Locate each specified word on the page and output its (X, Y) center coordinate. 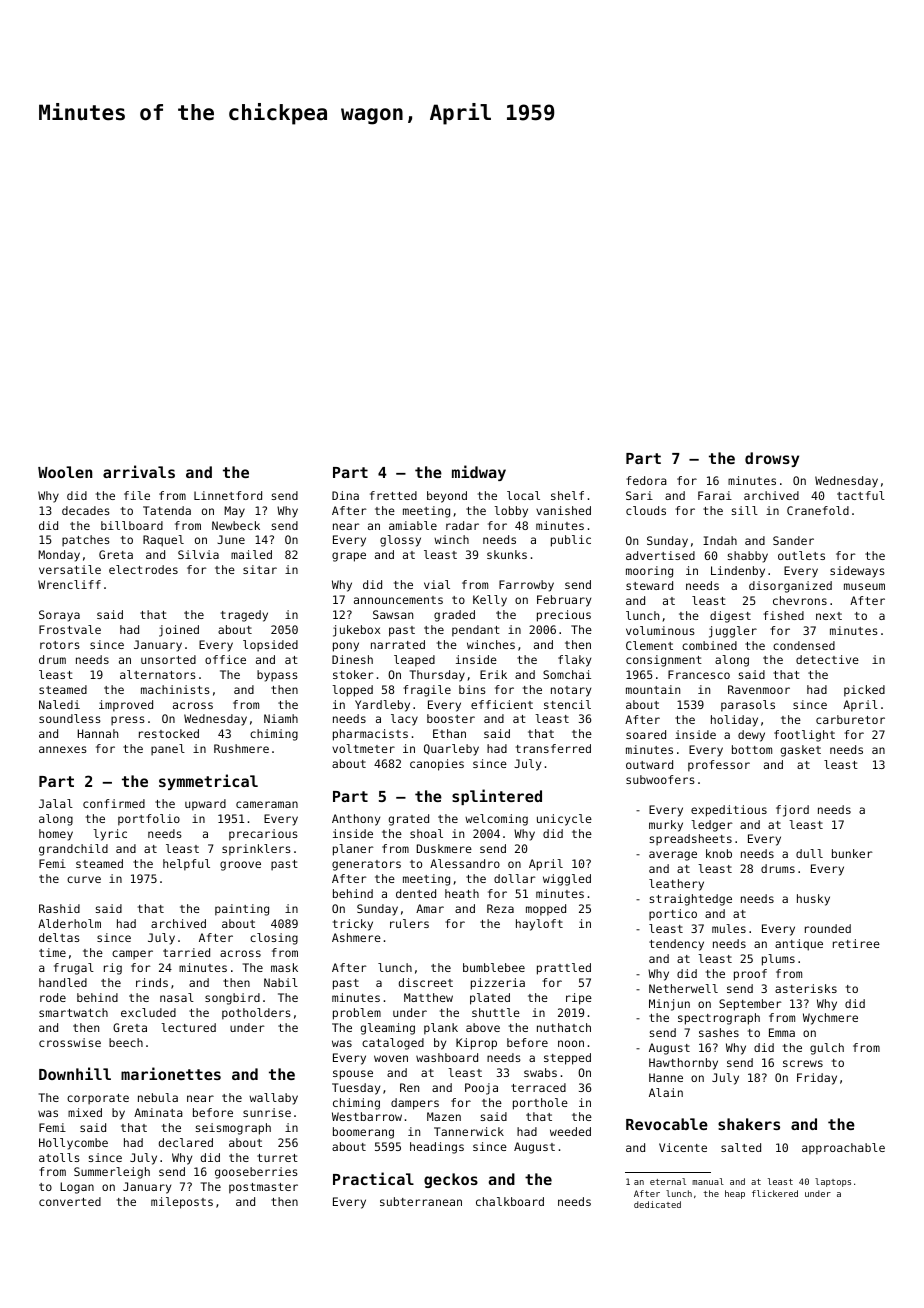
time (52, 952)
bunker (852, 853)
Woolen (65, 472)
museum (864, 586)
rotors (60, 645)
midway (479, 473)
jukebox (356, 631)
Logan (77, 1188)
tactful (861, 495)
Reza (500, 908)
